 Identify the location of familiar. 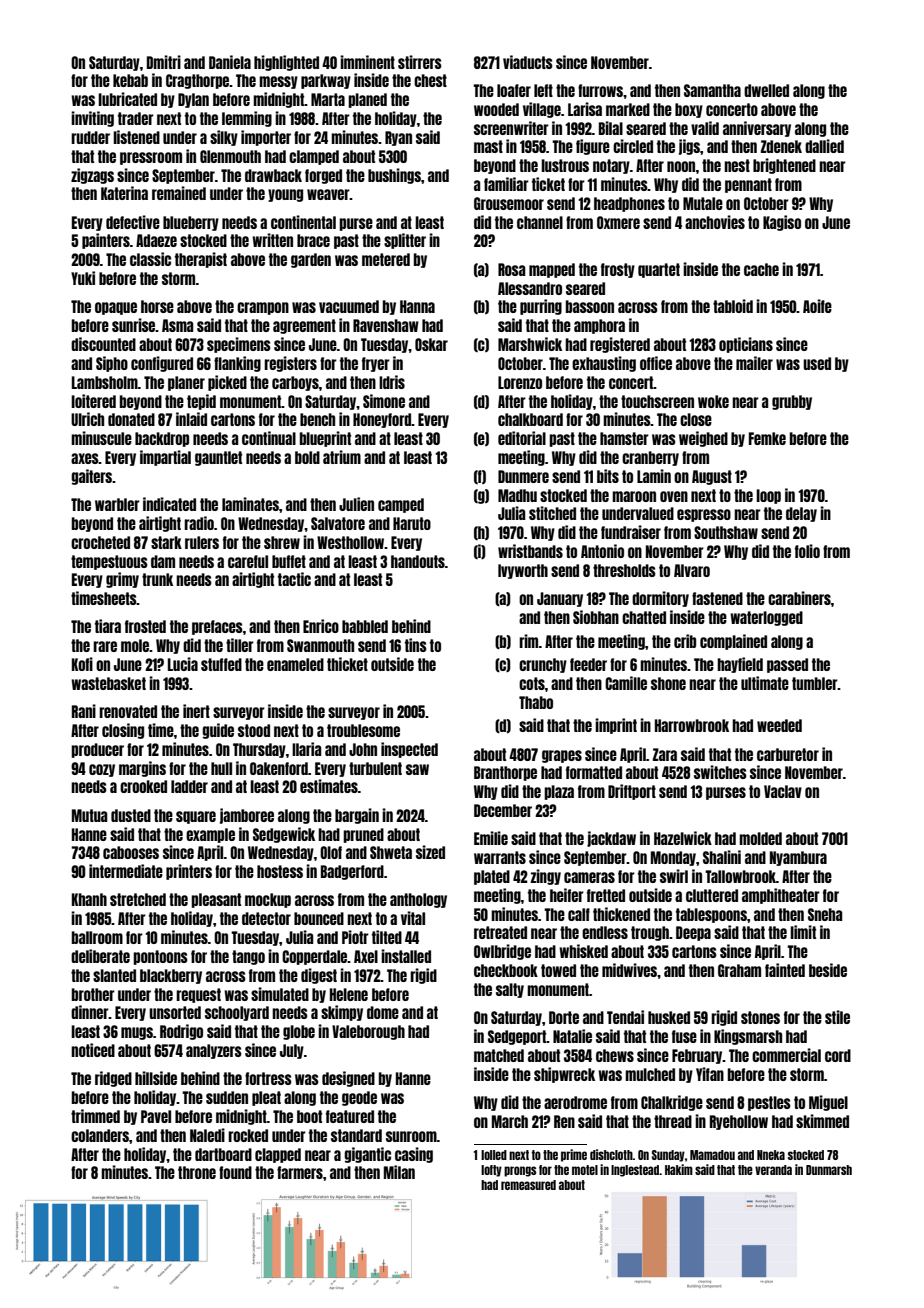
(506, 184).
